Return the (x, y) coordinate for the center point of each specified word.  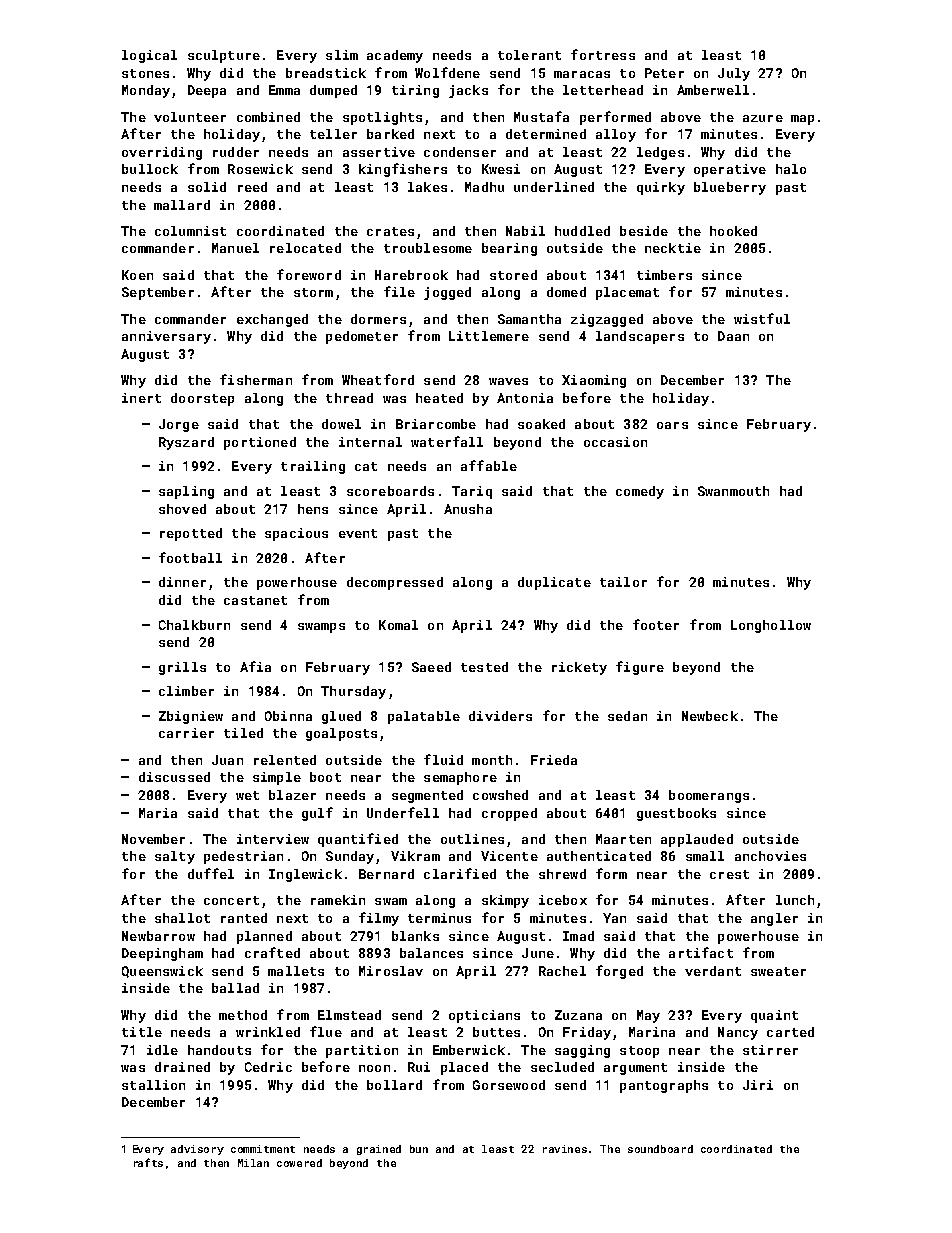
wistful (762, 318)
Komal (398, 625)
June (538, 953)
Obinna (288, 716)
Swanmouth (733, 491)
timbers (664, 275)
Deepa (207, 91)
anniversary (166, 337)
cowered (299, 1163)
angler (774, 919)
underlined (554, 187)
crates (390, 231)
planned (264, 937)
